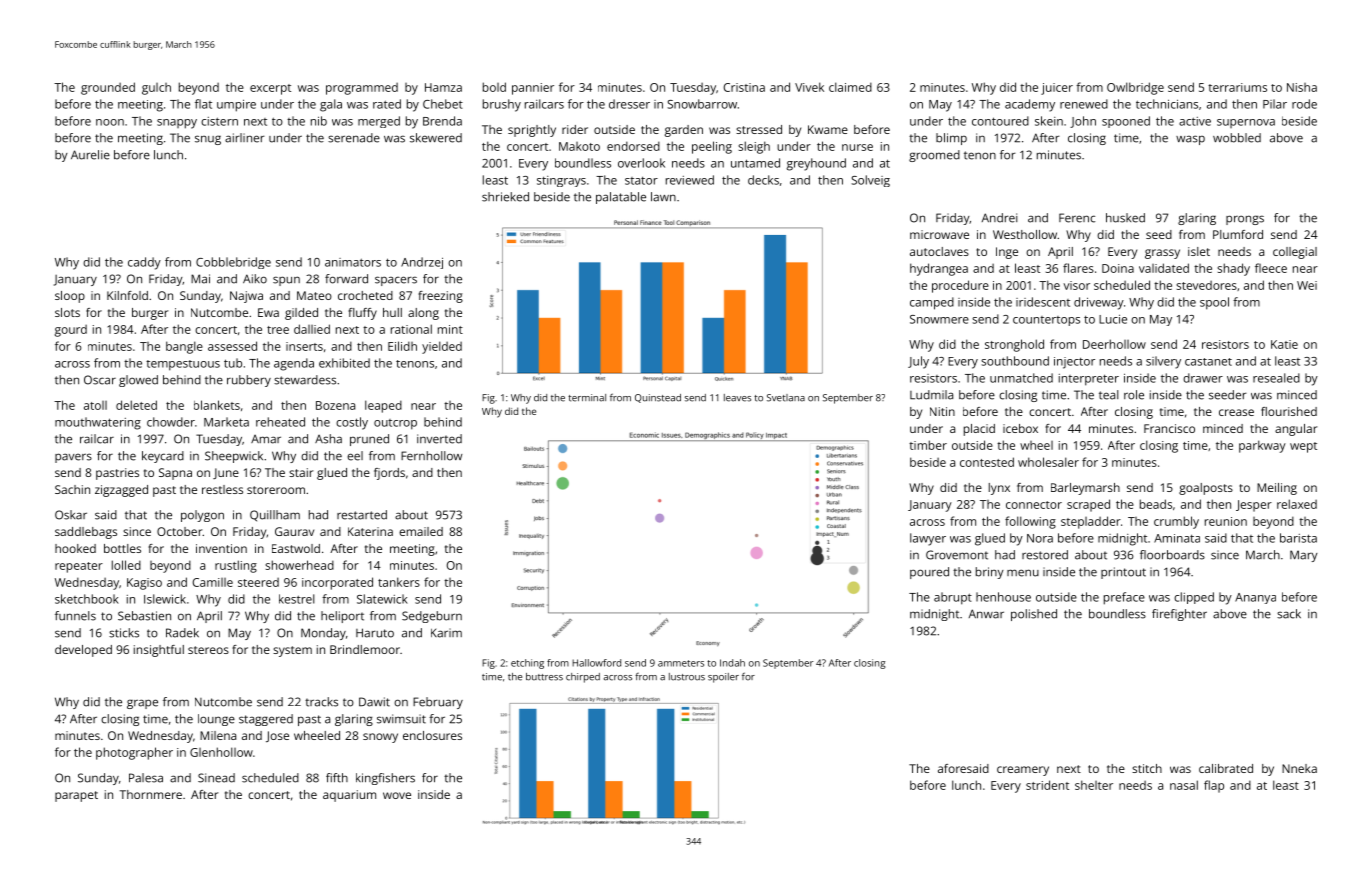  I want to click on Oscar, so click(100, 380).
